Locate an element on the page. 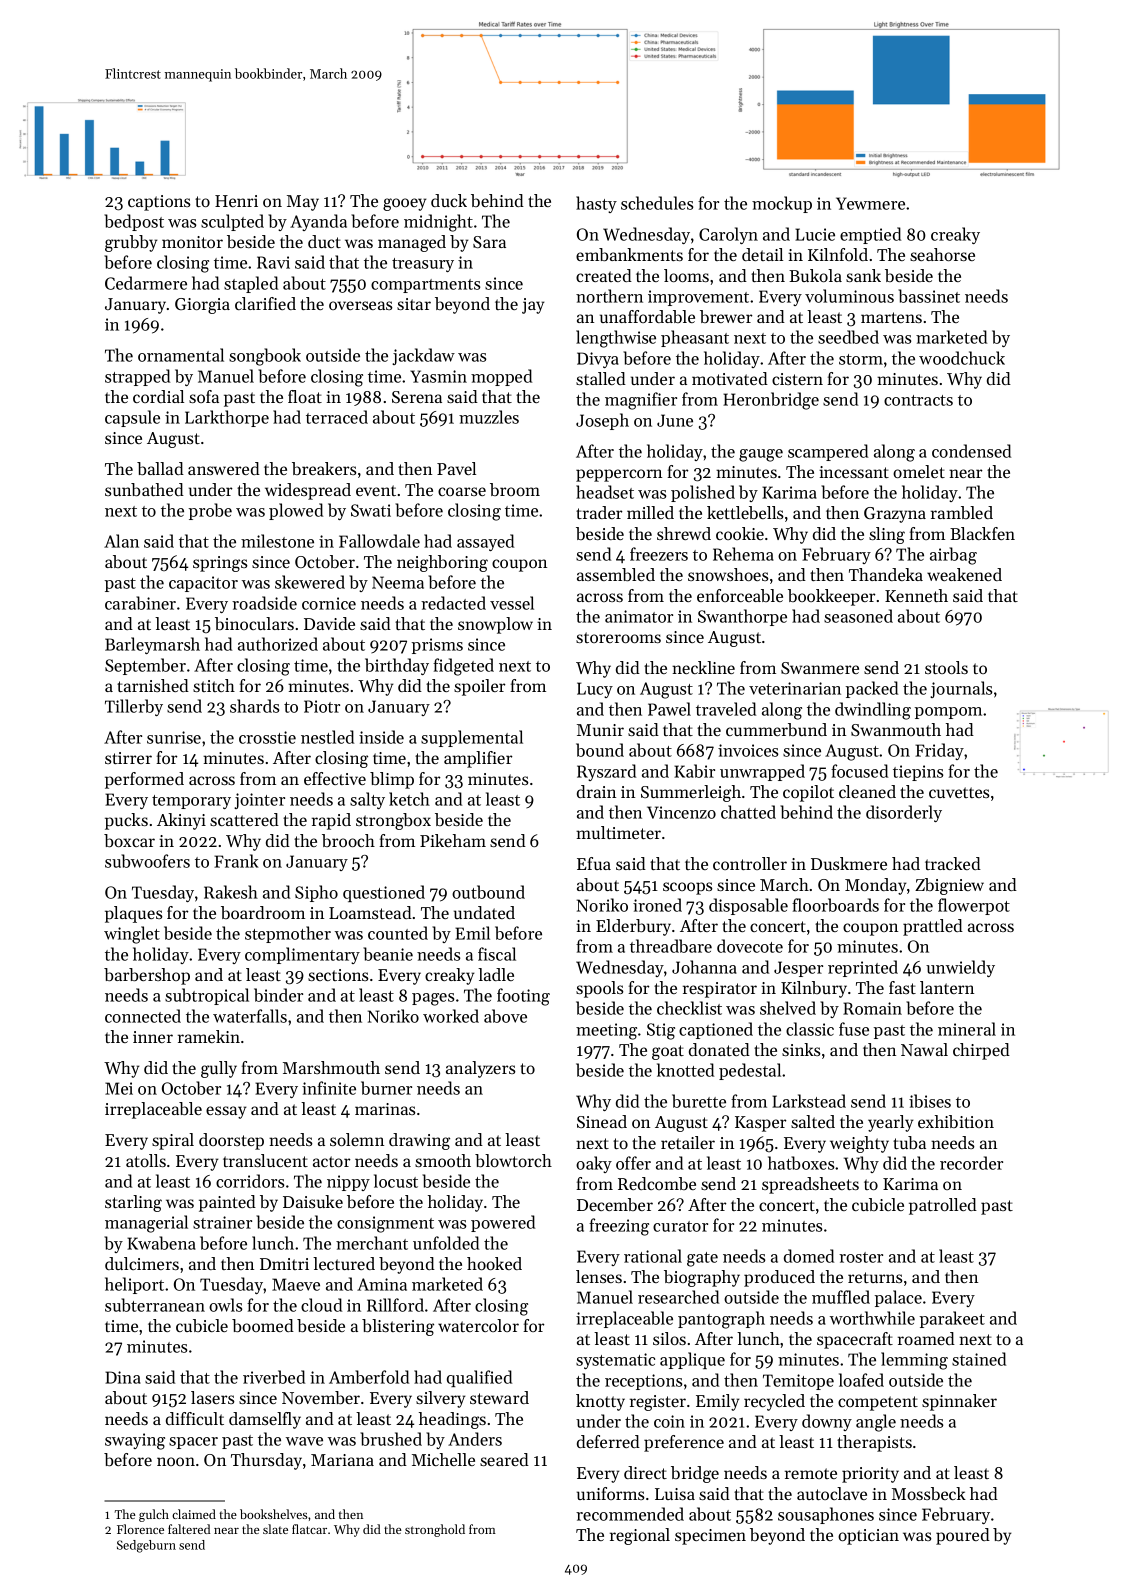 The height and width of the image is (1596, 1129). patrolled is located at coordinates (943, 1206).
